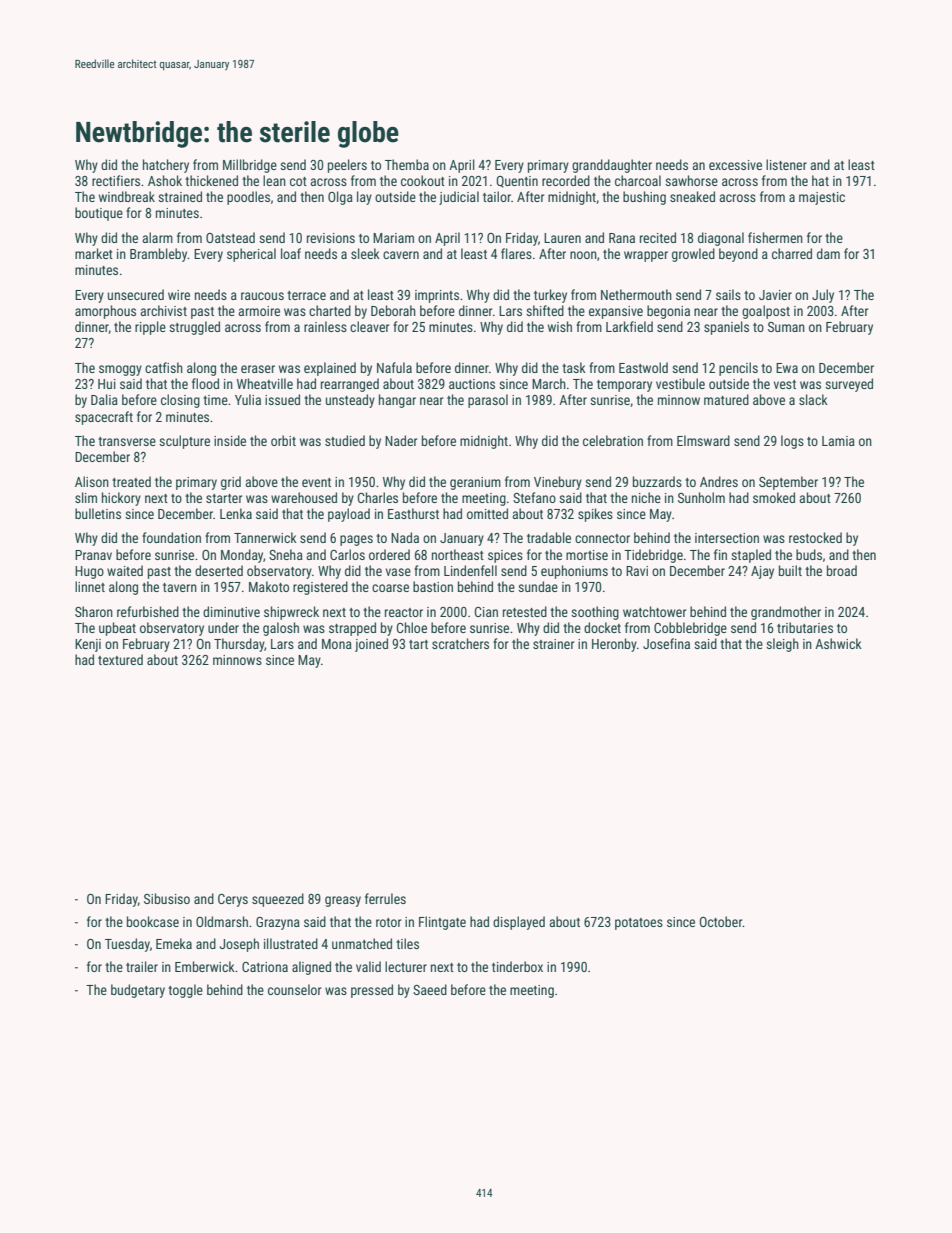  Describe the element at coordinates (138, 991) in the image. I see `budgetary` at that location.
